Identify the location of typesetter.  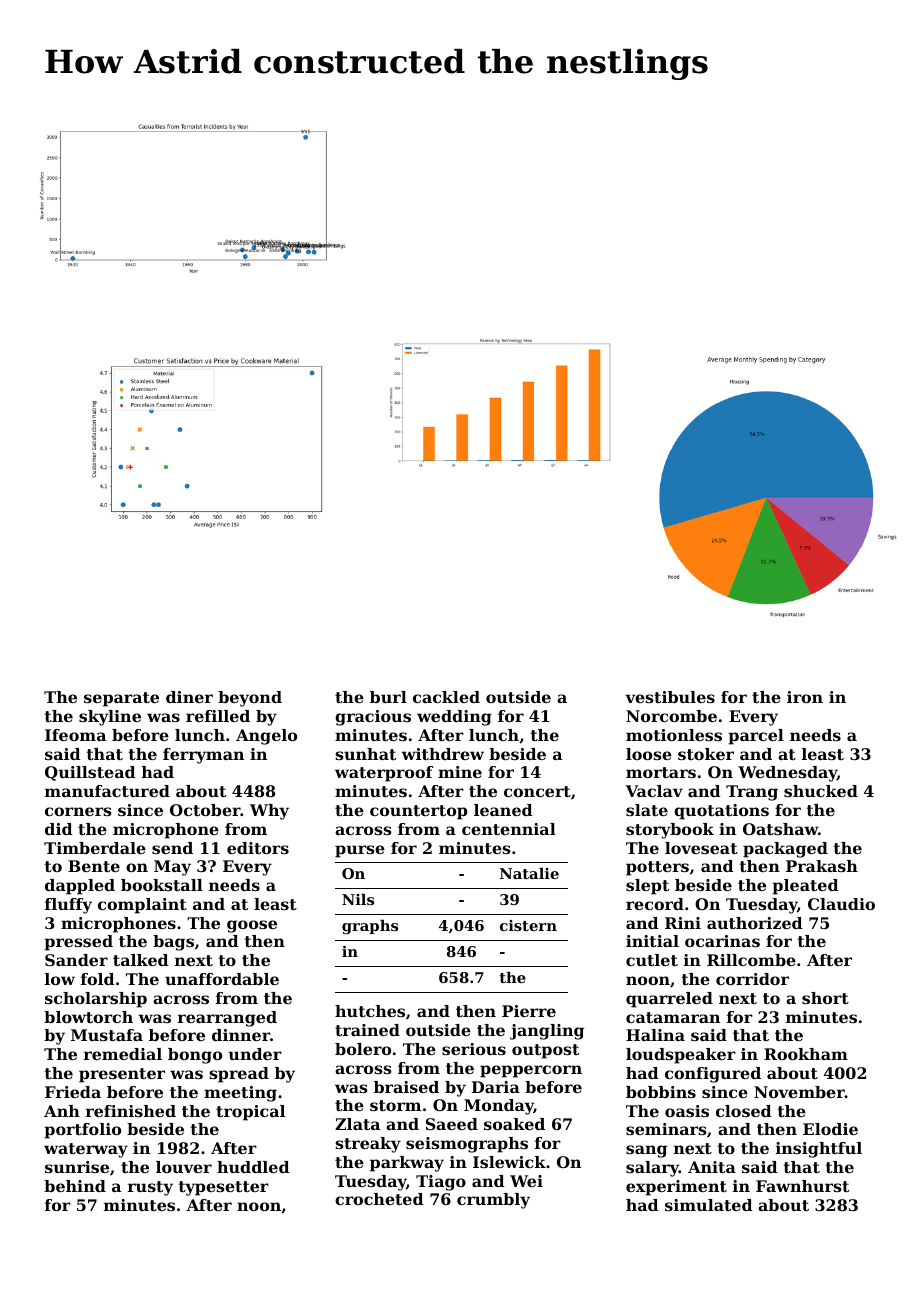
(224, 1188).
